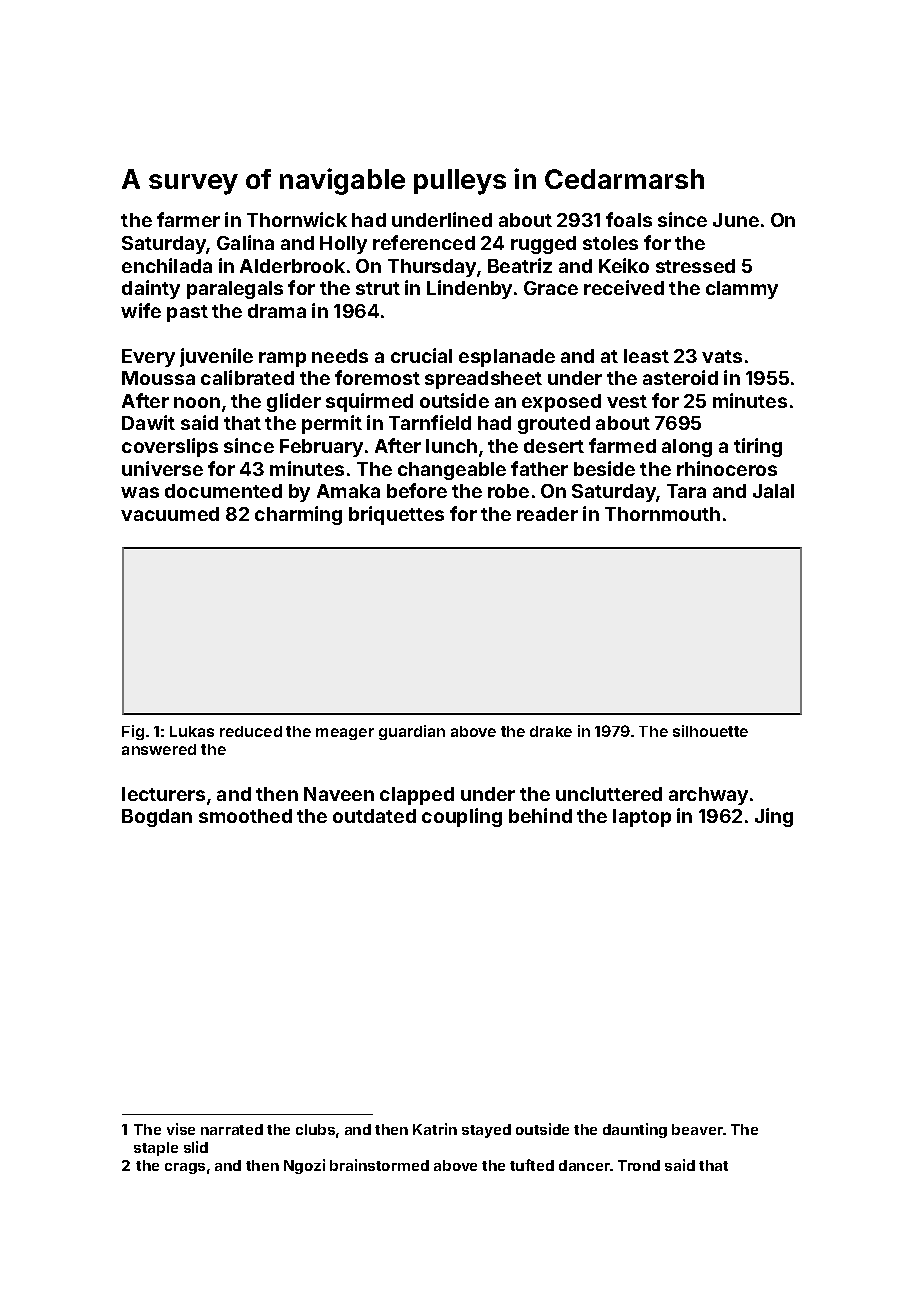 This document has width=924, height=1311. I want to click on reader, so click(547, 514).
